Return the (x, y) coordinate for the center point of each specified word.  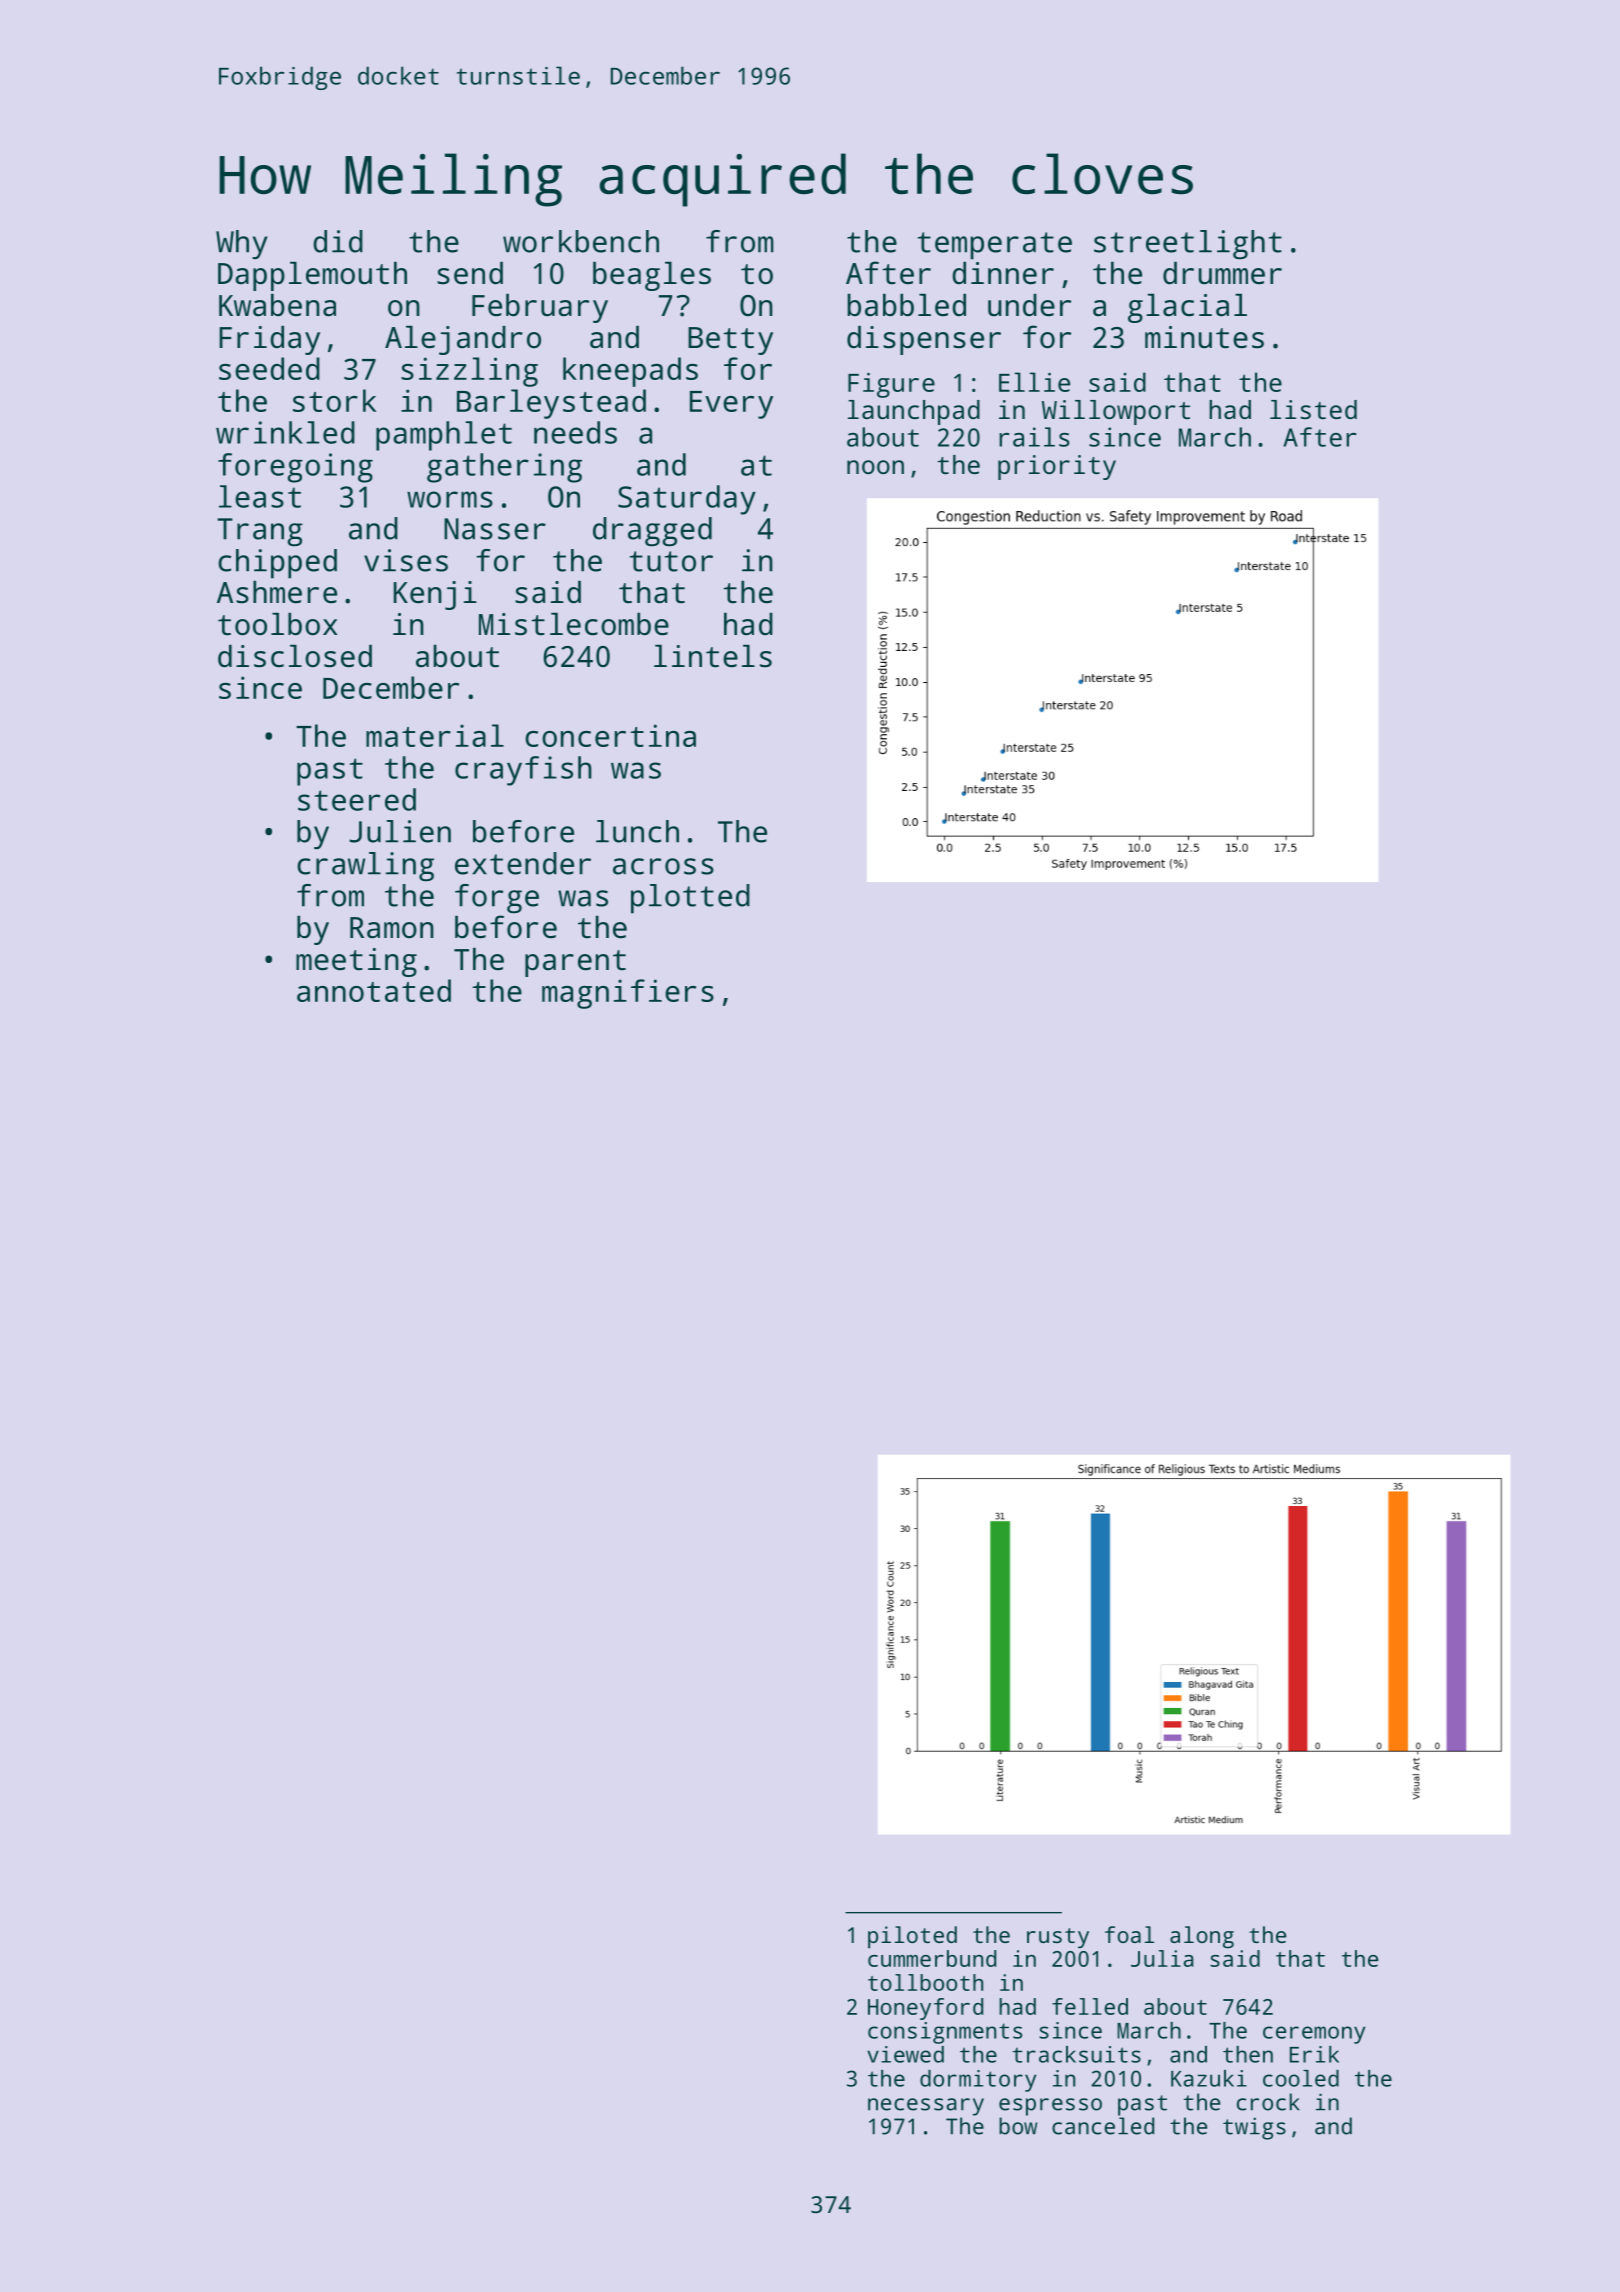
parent (575, 963)
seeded (269, 368)
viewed (905, 2054)
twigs (1254, 2128)
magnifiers (628, 994)
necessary (926, 2107)
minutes (1204, 337)
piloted (912, 1937)
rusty (1058, 1938)
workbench (581, 241)
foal (1129, 1934)
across (663, 866)
